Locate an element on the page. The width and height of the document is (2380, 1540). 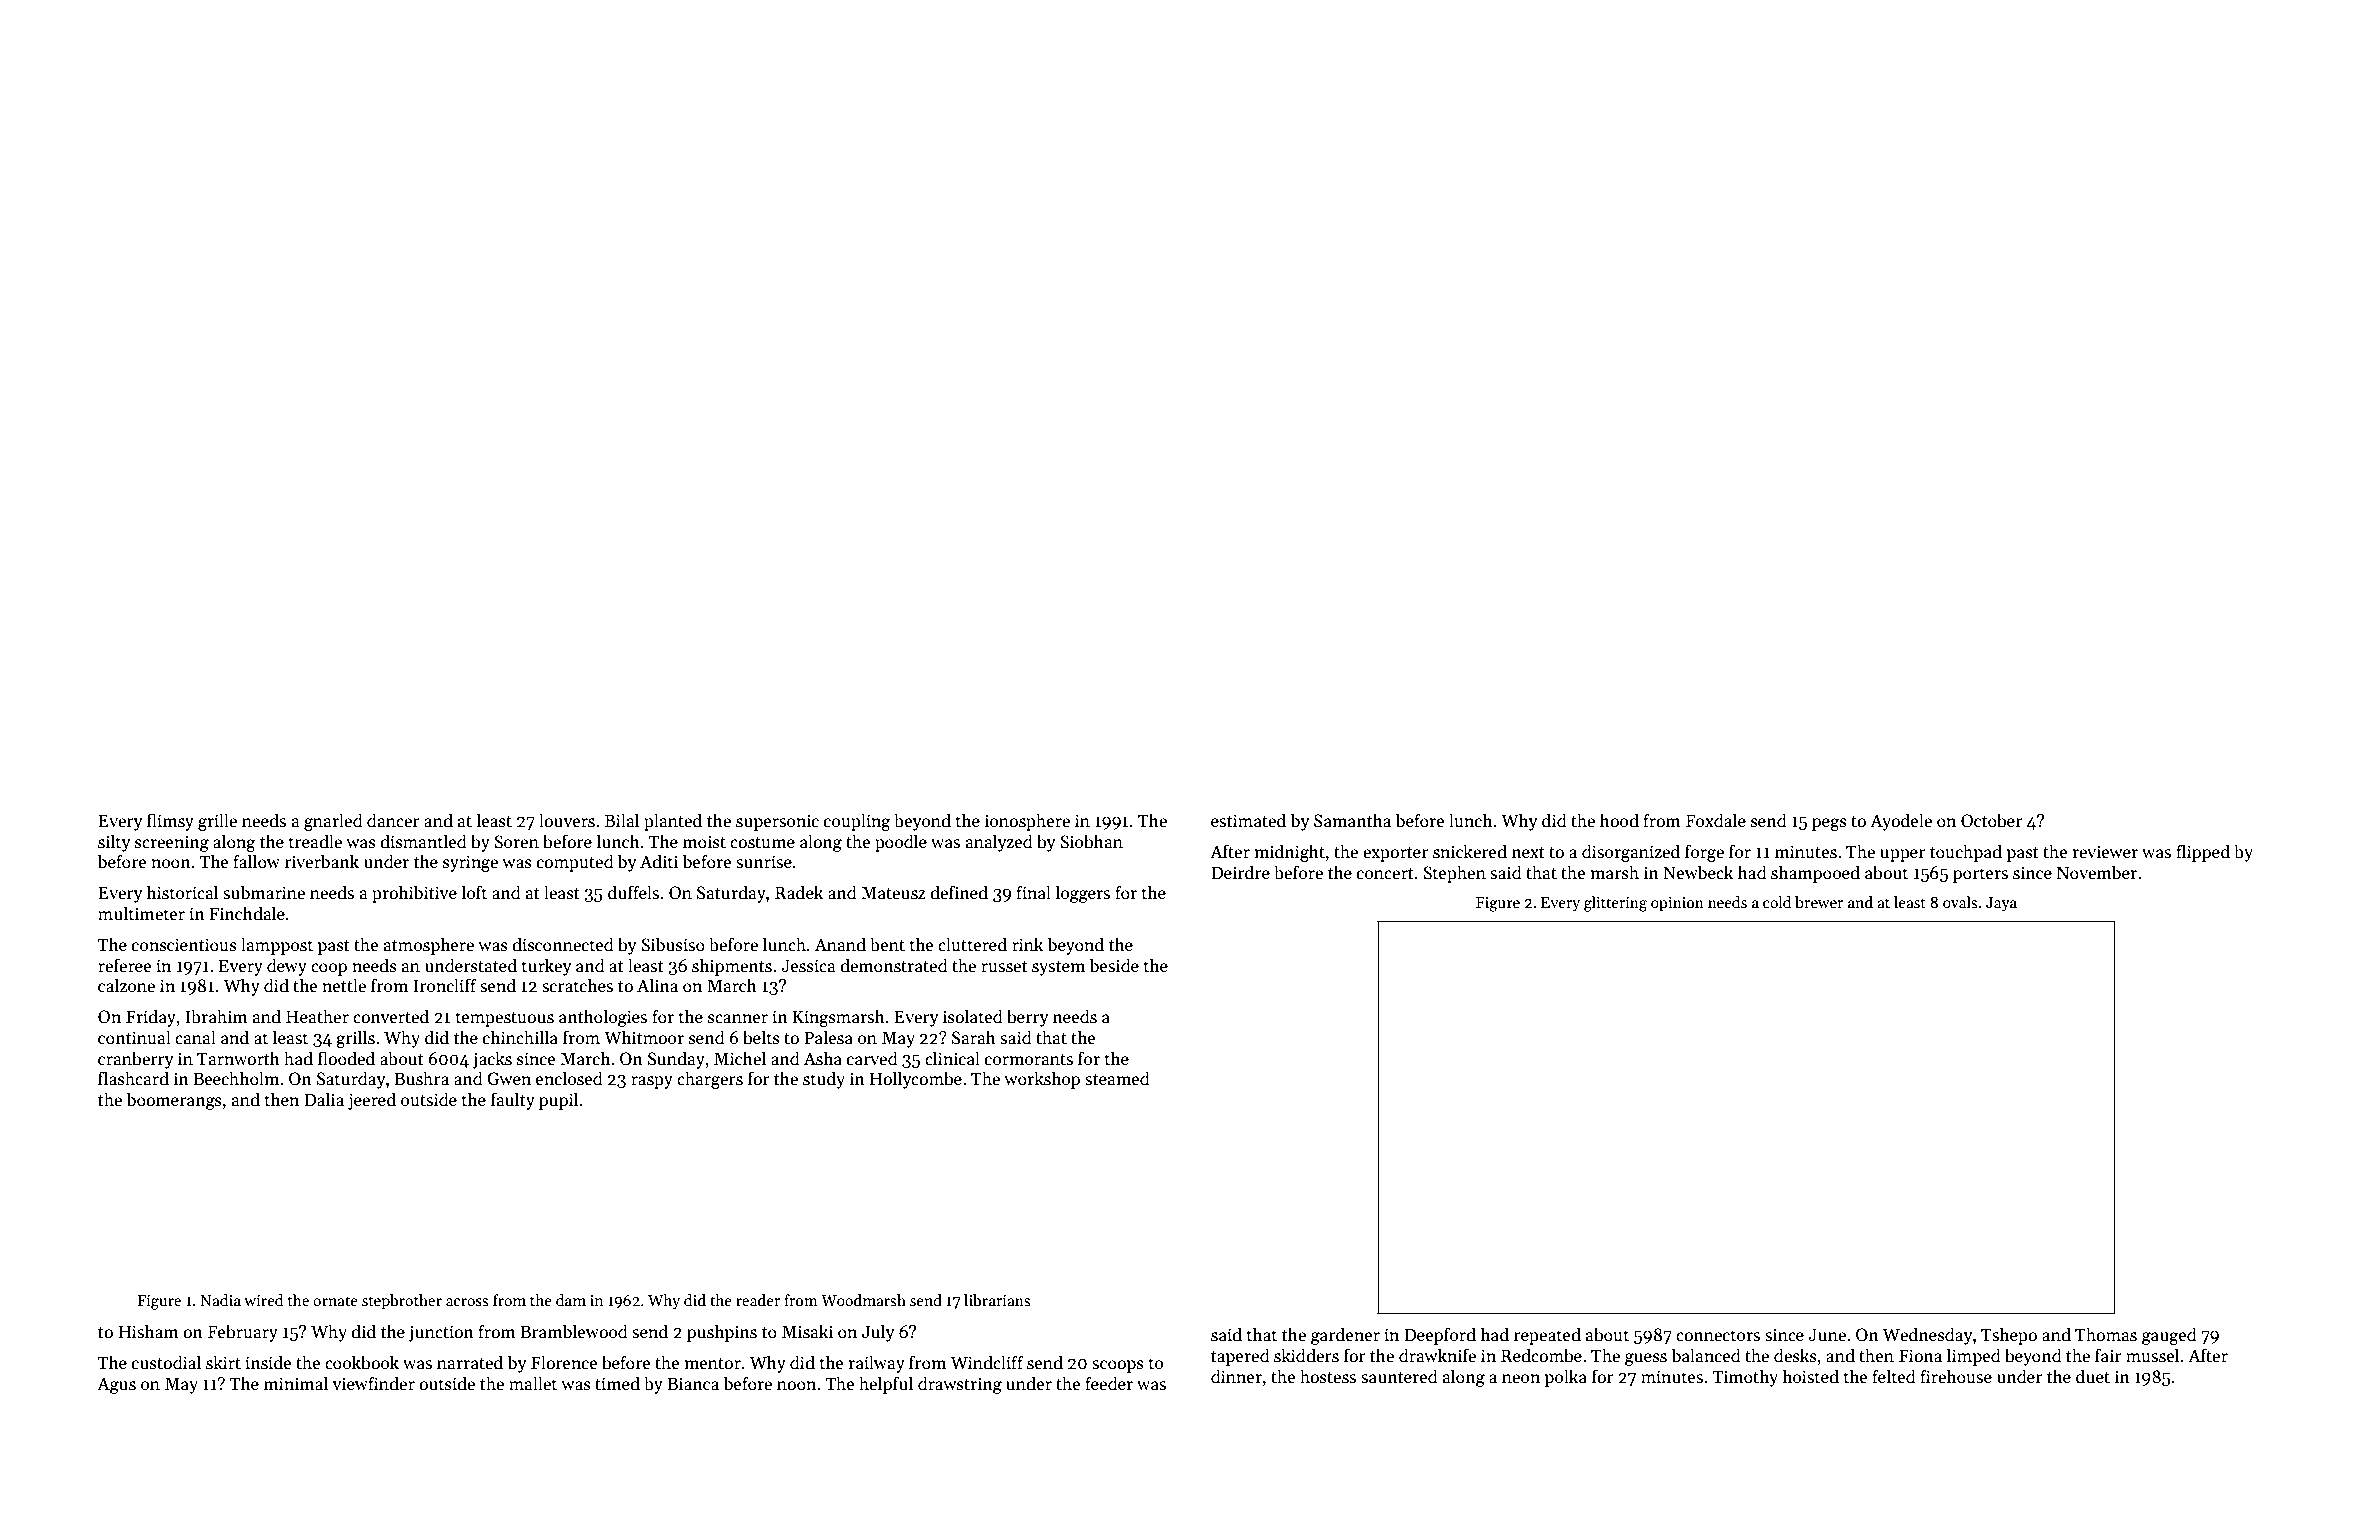
minimal is located at coordinates (296, 1383).
